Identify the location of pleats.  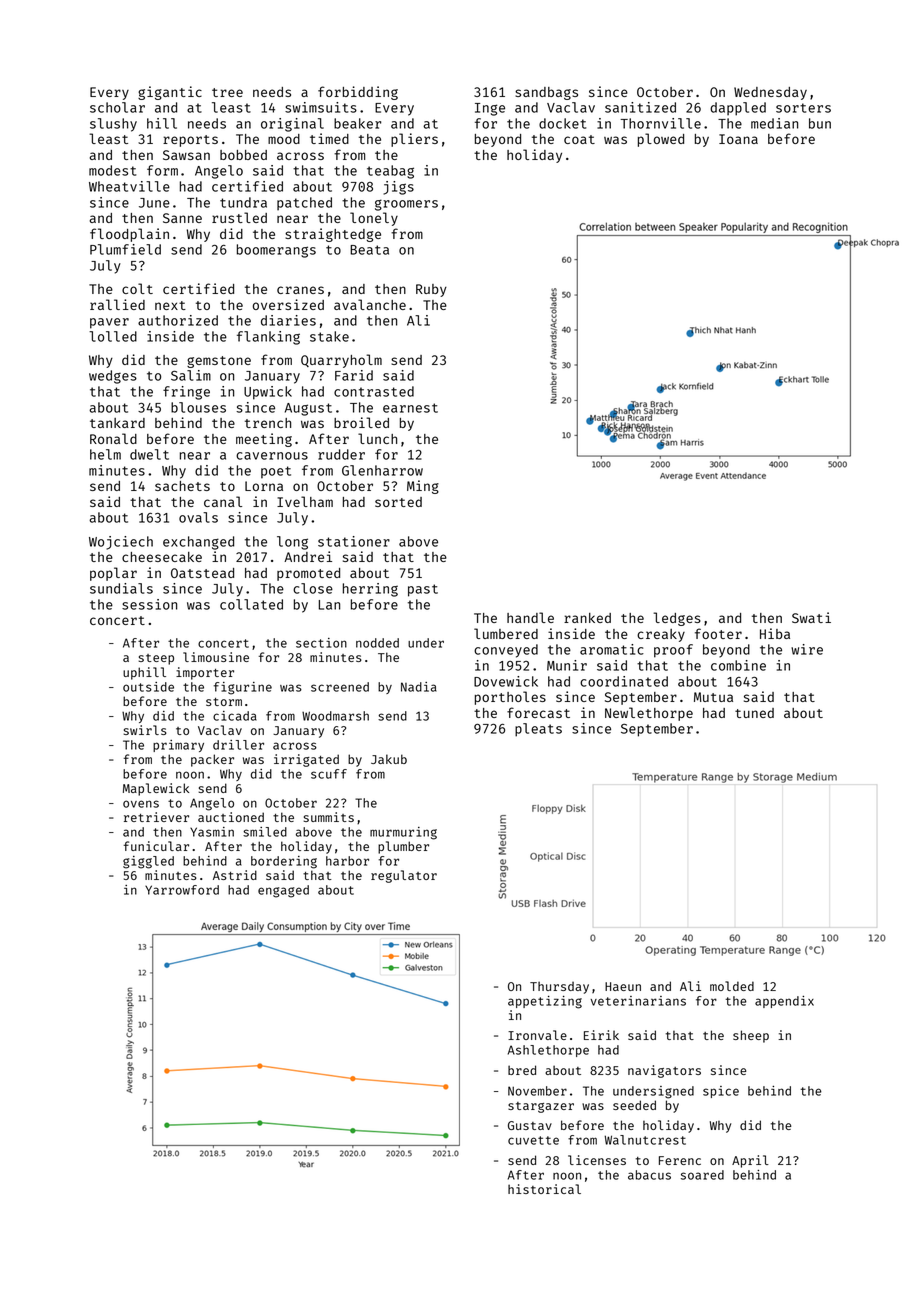
(538, 730).
